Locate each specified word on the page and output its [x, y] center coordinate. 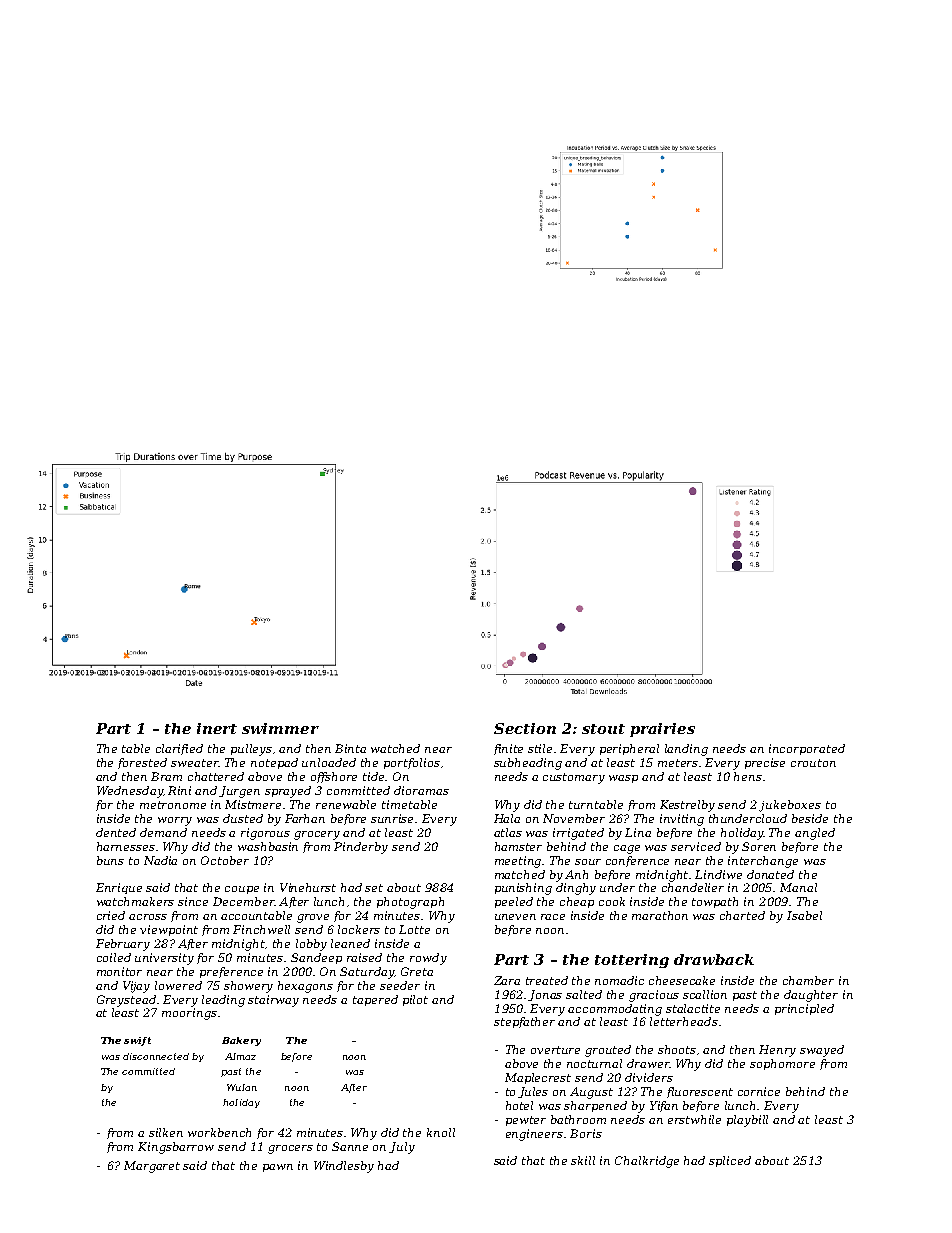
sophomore [782, 1064]
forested [142, 763]
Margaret [152, 1167]
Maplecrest [538, 1078]
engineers [534, 1135]
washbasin [268, 846]
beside [810, 818]
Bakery [241, 1041]
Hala [507, 818]
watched [395, 748]
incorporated [807, 749]
